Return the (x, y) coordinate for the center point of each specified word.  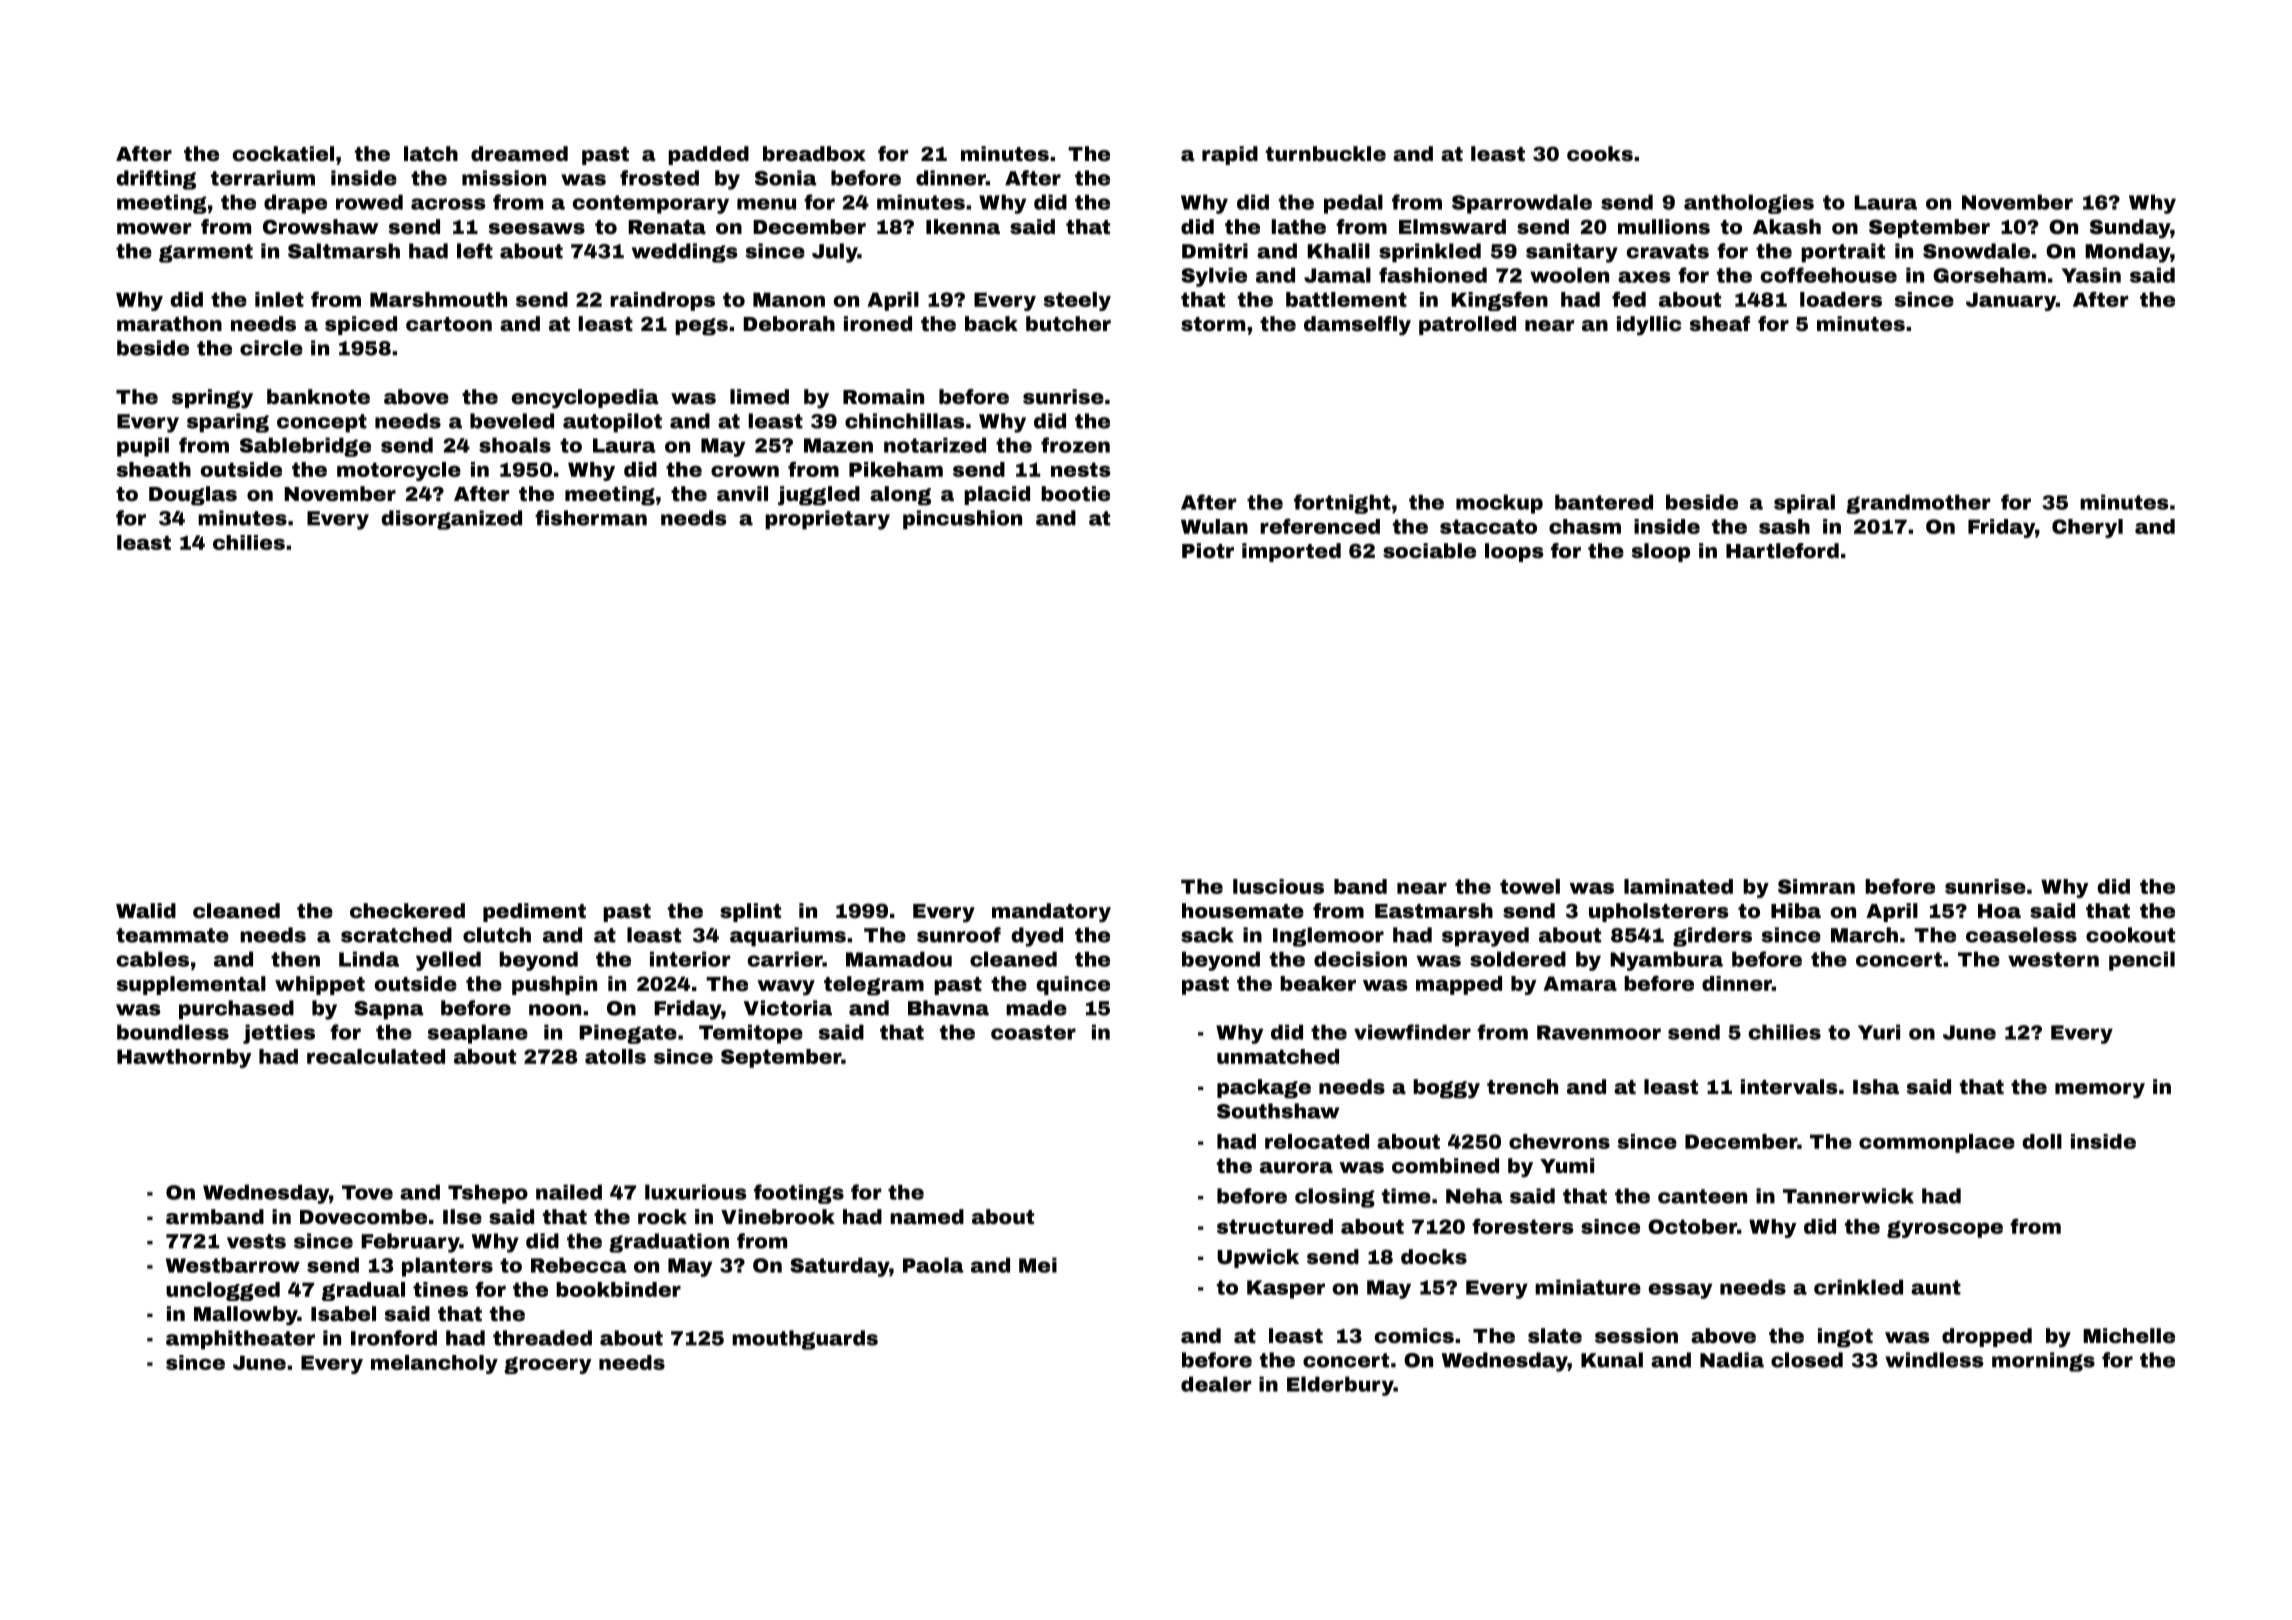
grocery (548, 1365)
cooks (1600, 153)
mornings (2043, 1362)
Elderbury (1340, 1386)
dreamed (519, 153)
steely (1077, 301)
